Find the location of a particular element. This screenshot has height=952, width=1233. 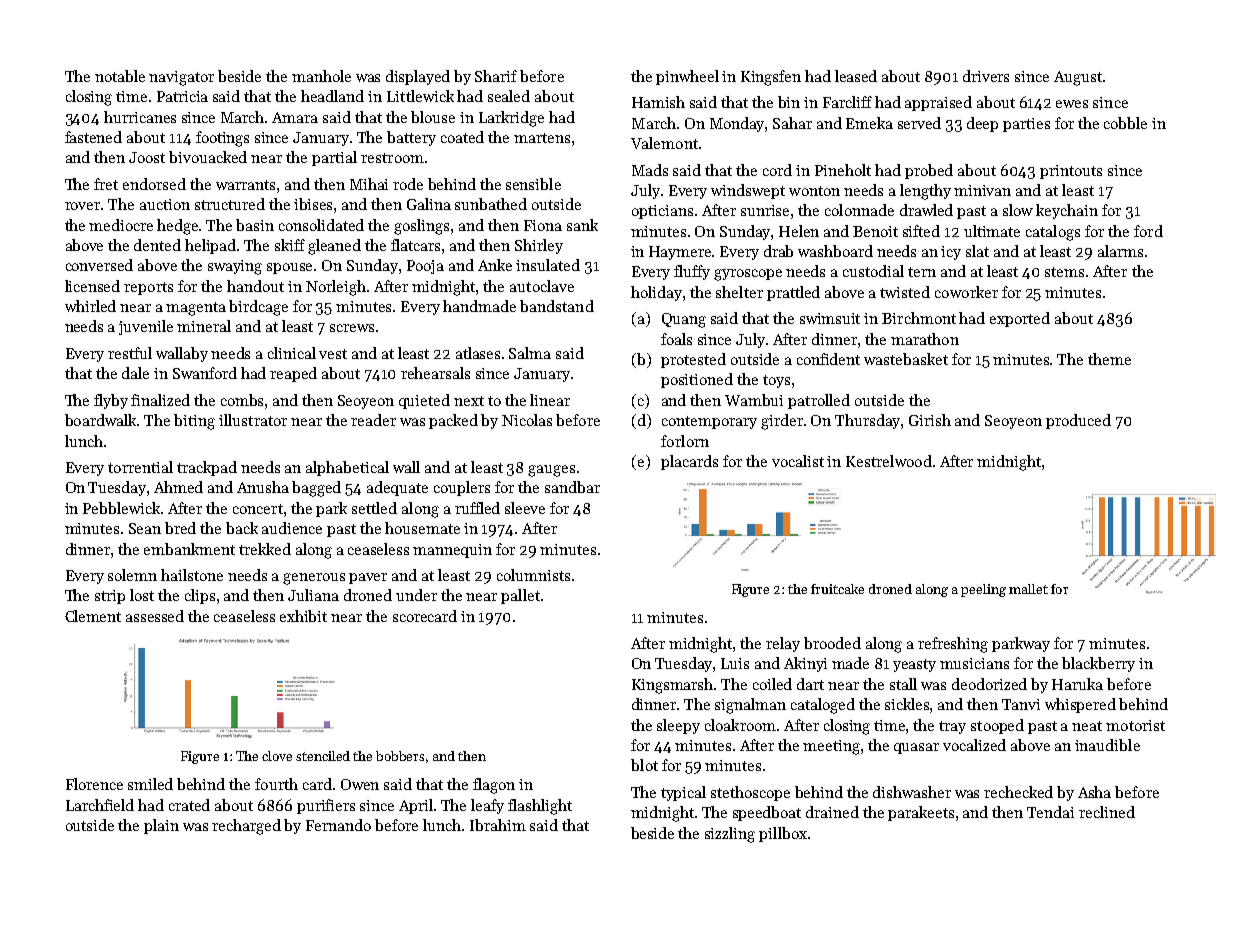

exhibit is located at coordinates (303, 616).
